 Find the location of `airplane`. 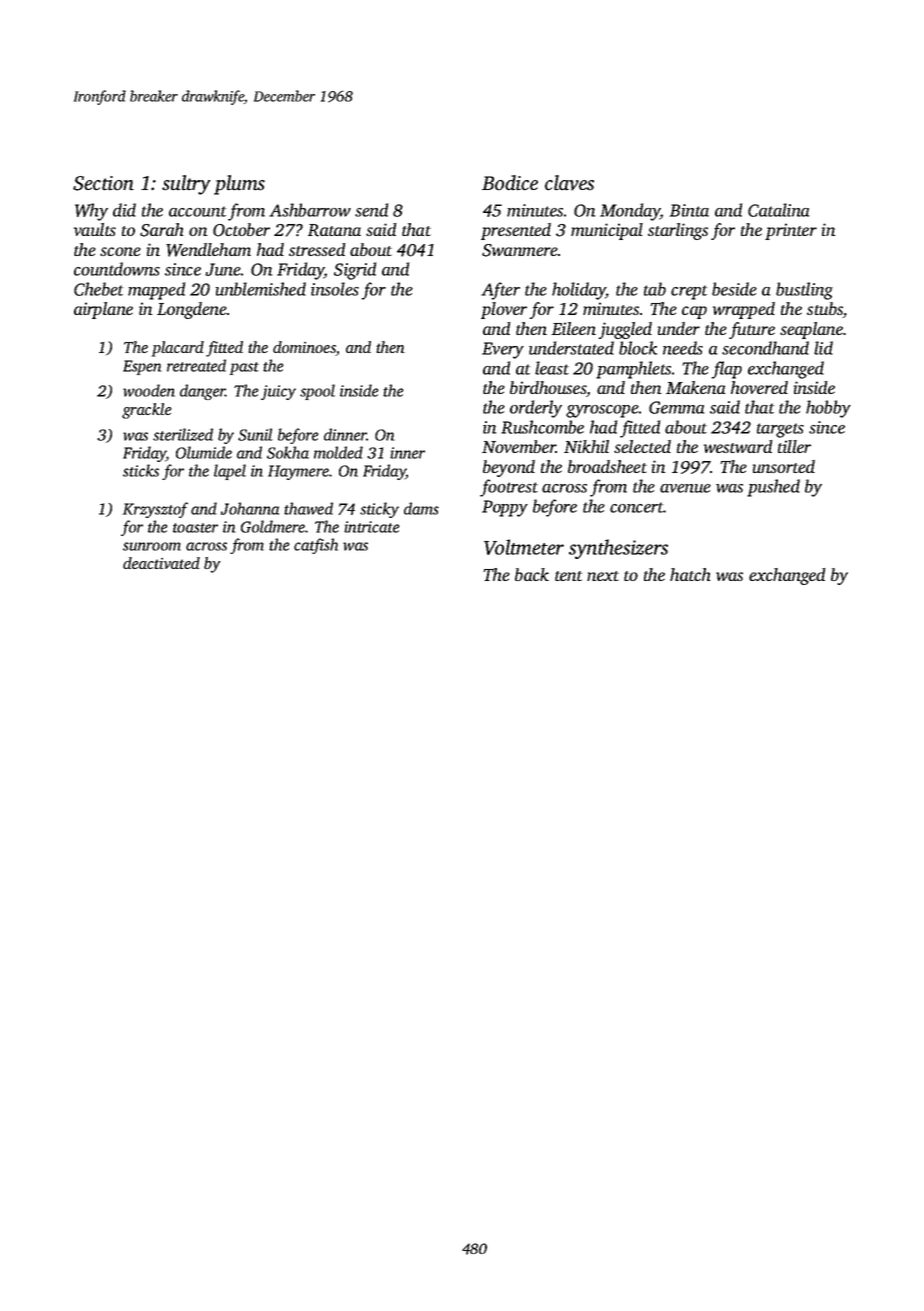

airplane is located at coordinates (103, 310).
